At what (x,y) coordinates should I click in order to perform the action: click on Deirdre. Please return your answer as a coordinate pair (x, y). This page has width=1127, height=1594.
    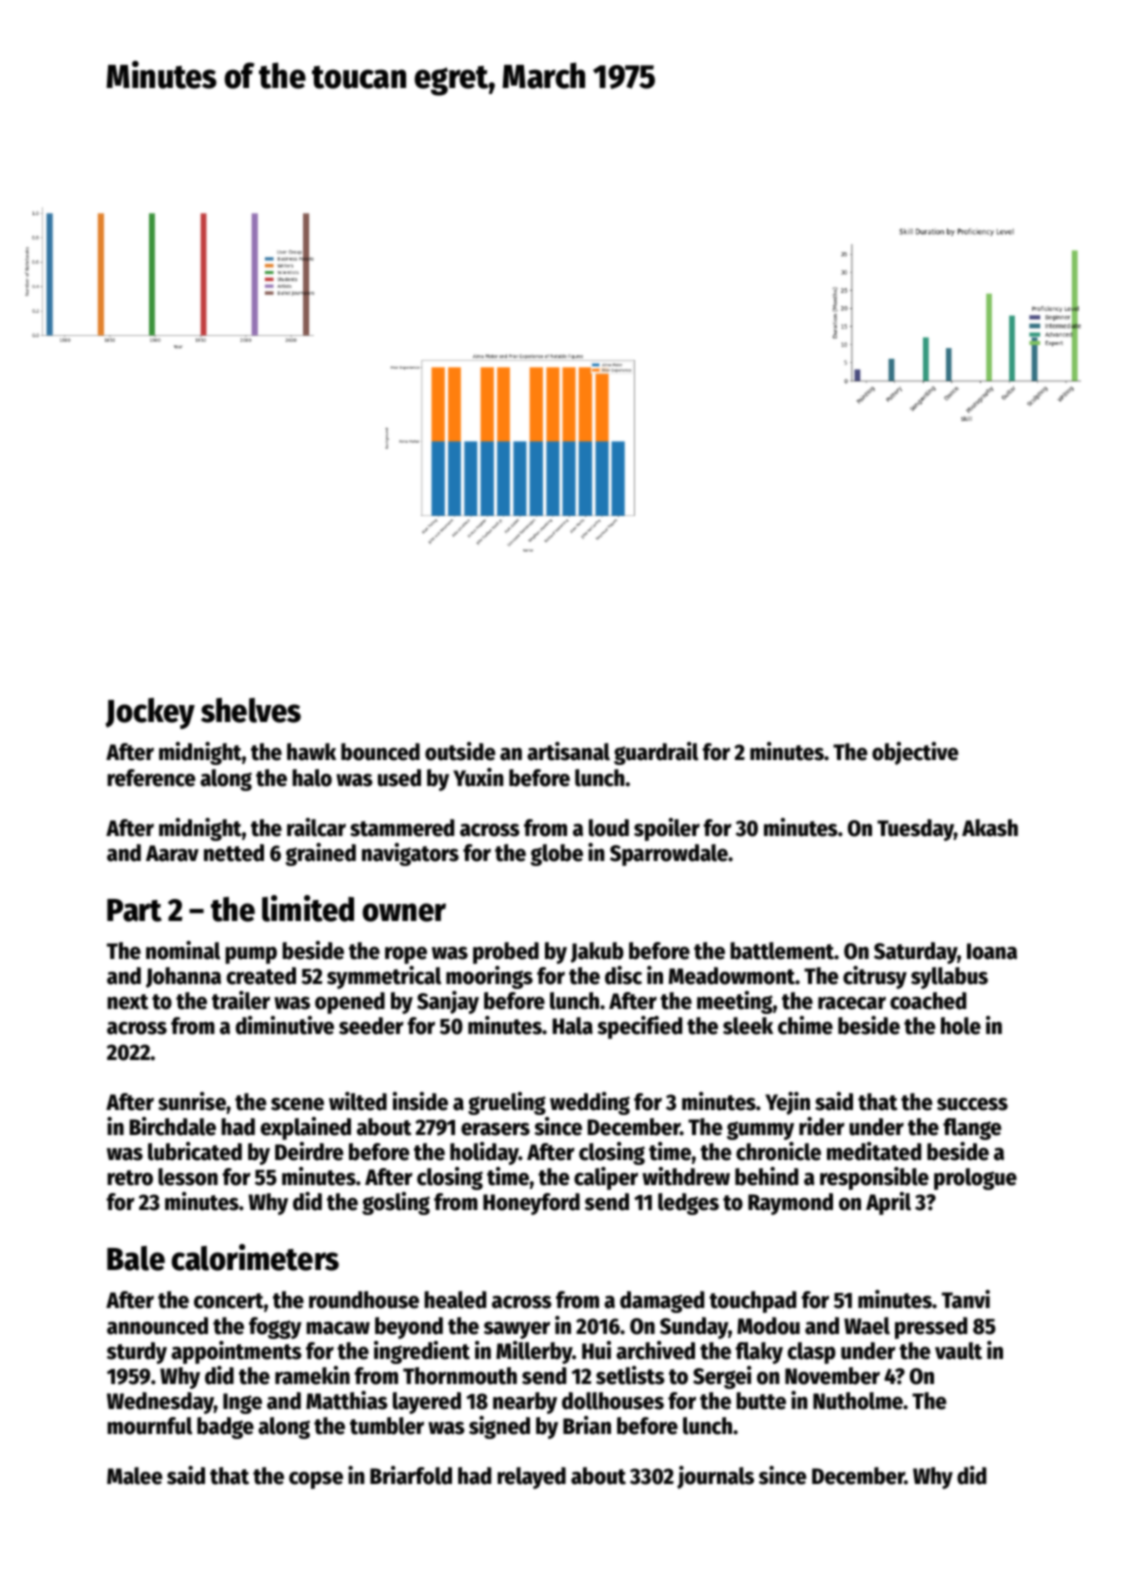
    Looking at the image, I should click on (309, 1151).
